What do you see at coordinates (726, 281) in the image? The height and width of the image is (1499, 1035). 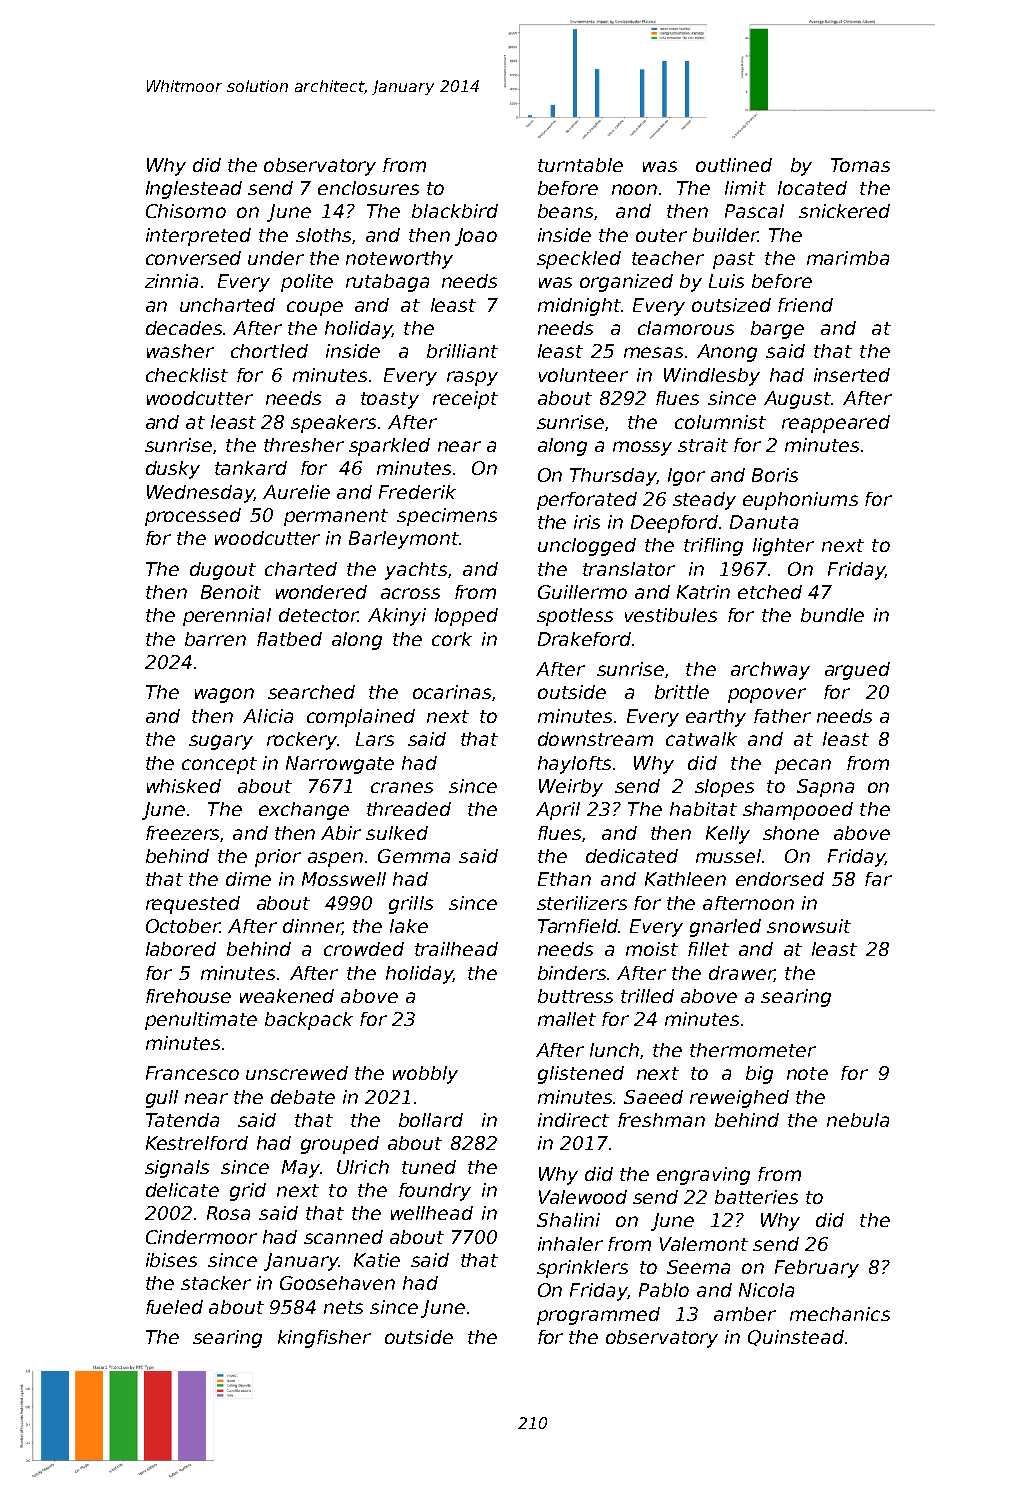 I see `Luis` at bounding box center [726, 281].
